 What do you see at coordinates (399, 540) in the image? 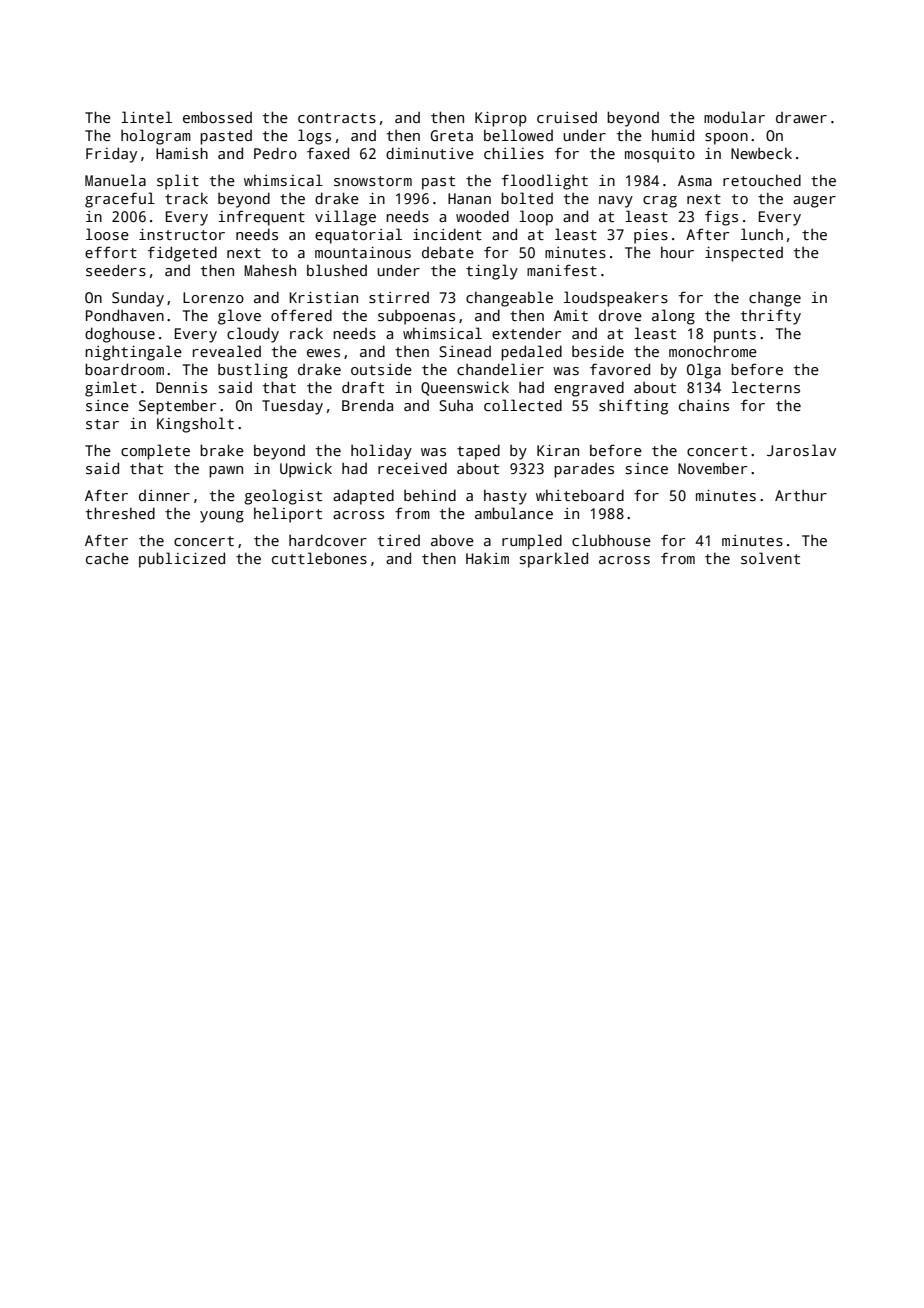
I see `tired` at bounding box center [399, 540].
